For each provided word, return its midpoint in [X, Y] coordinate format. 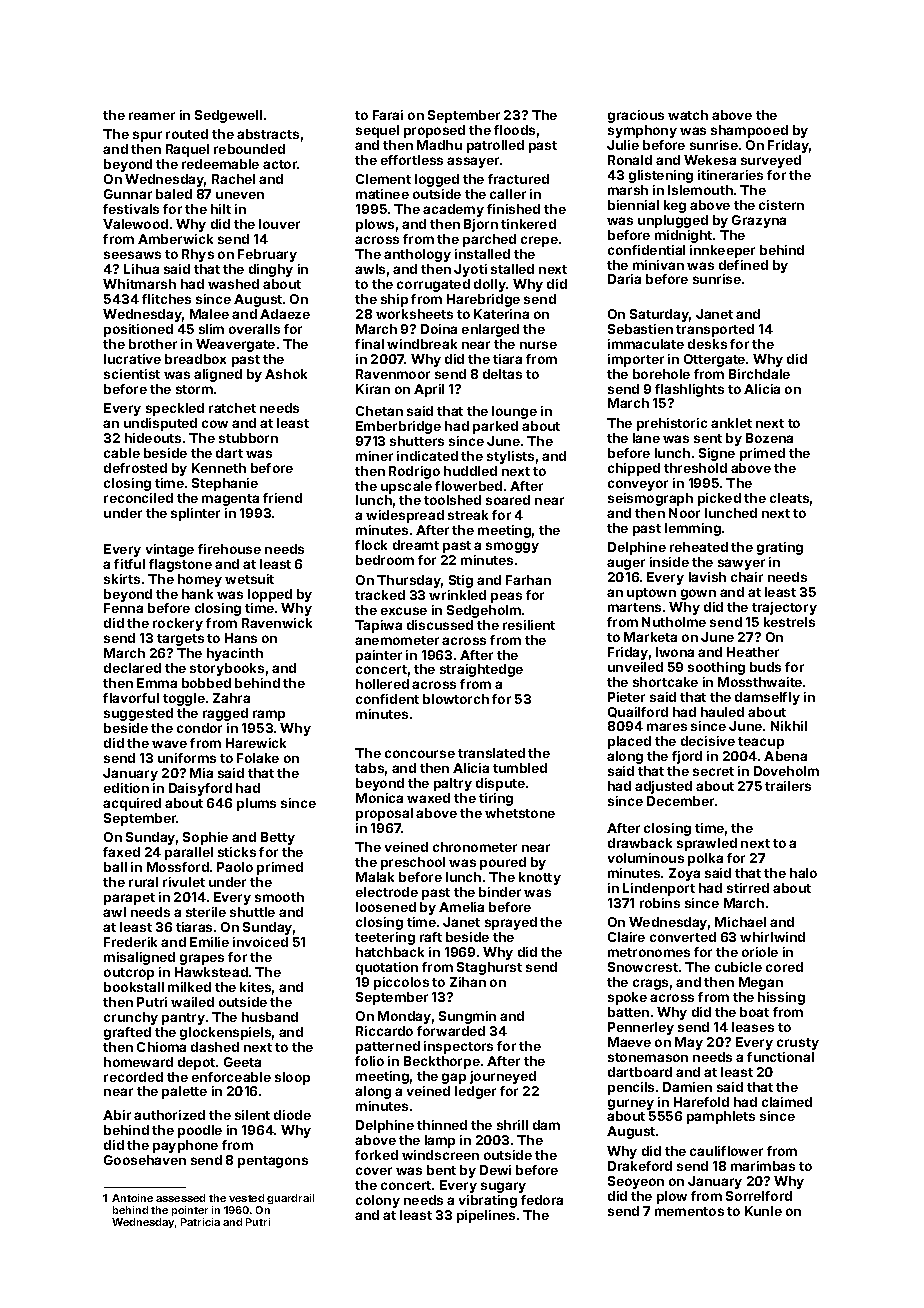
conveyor [638, 485]
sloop [292, 1078]
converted [683, 937]
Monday [404, 1017]
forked [376, 1155]
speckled [175, 409]
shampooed [749, 131]
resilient [529, 625]
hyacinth [235, 654]
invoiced [260, 942]
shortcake [665, 682]
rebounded [249, 149]
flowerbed [468, 486]
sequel [377, 131]
